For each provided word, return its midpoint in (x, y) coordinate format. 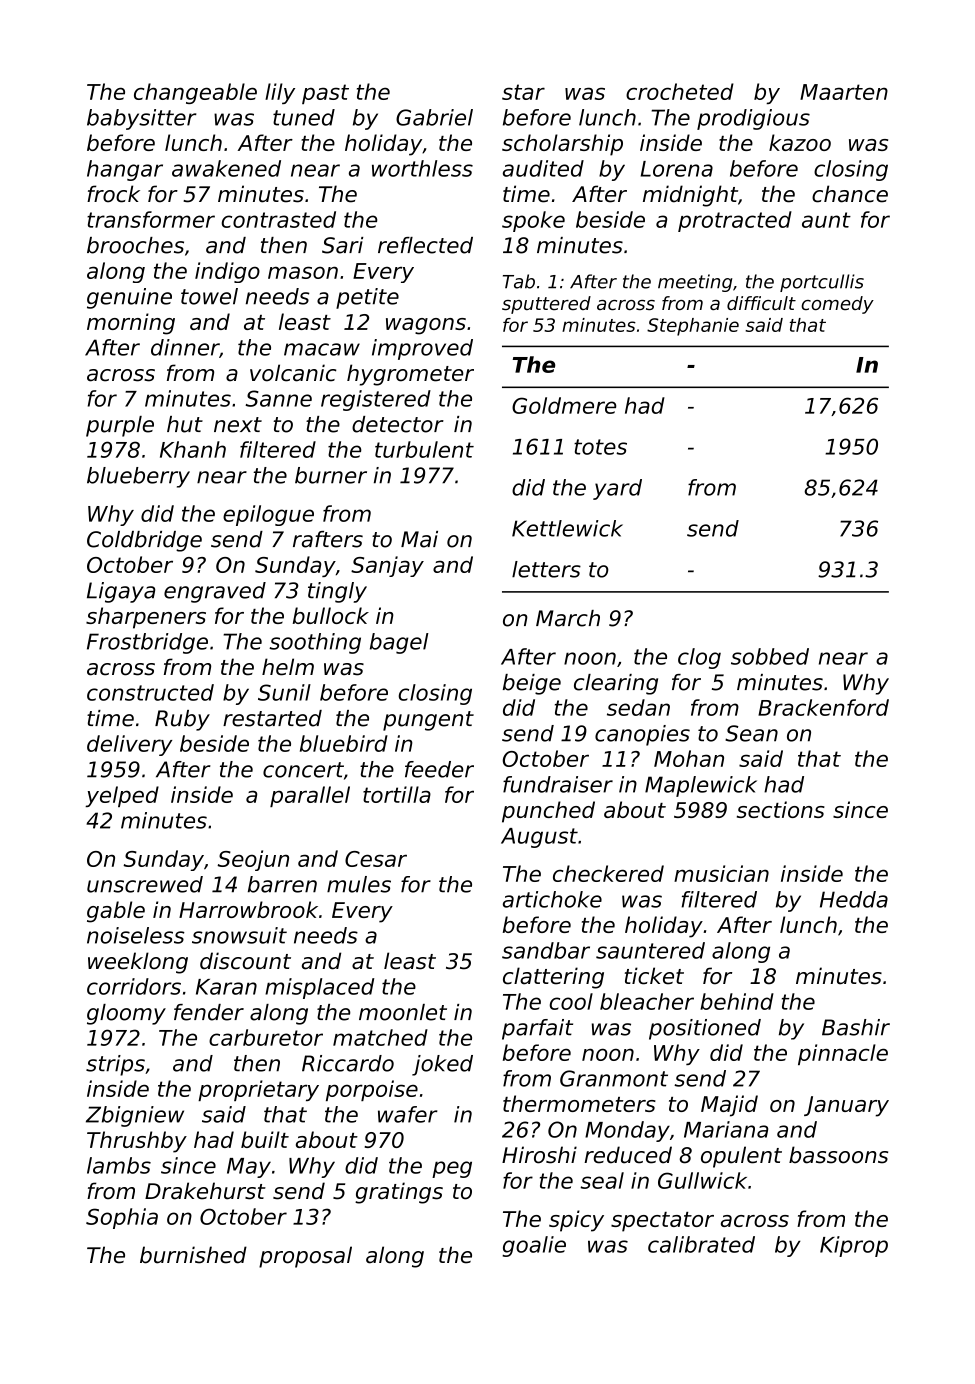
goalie (534, 1246)
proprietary (258, 1090)
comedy (837, 305)
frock (113, 194)
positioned (705, 1029)
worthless (422, 168)
